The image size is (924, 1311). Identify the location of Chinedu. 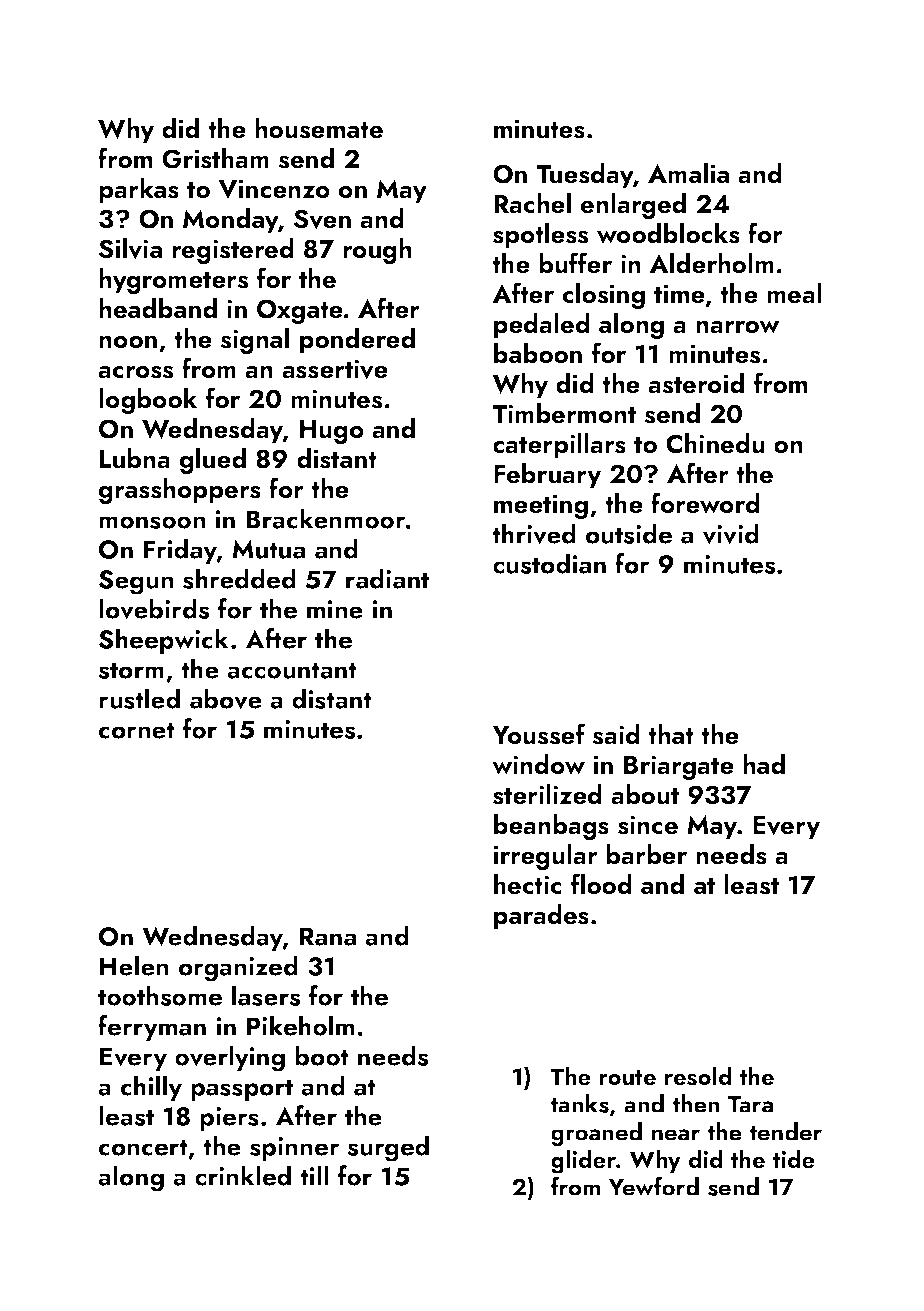
(715, 443).
